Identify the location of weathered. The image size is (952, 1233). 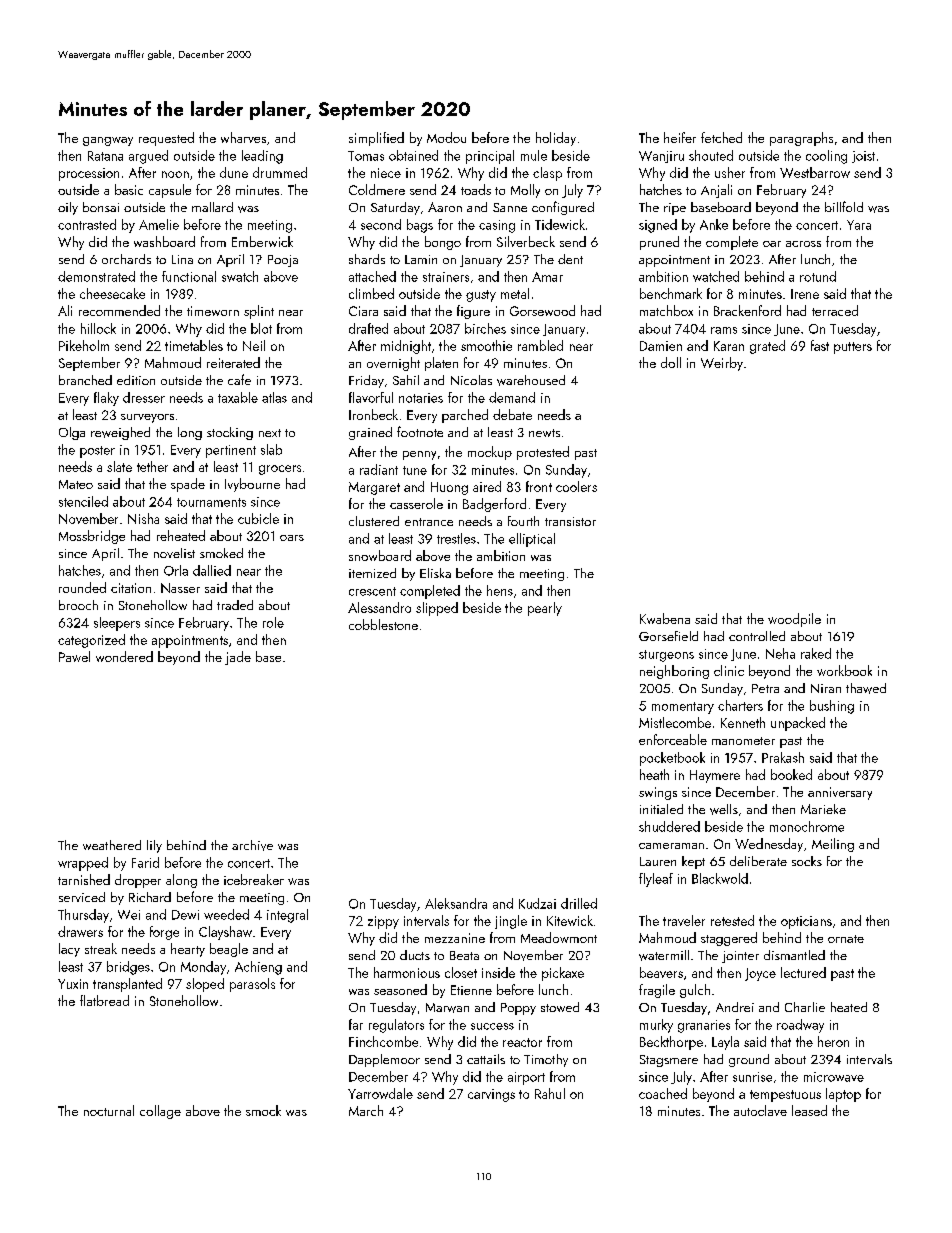
(112, 845).
